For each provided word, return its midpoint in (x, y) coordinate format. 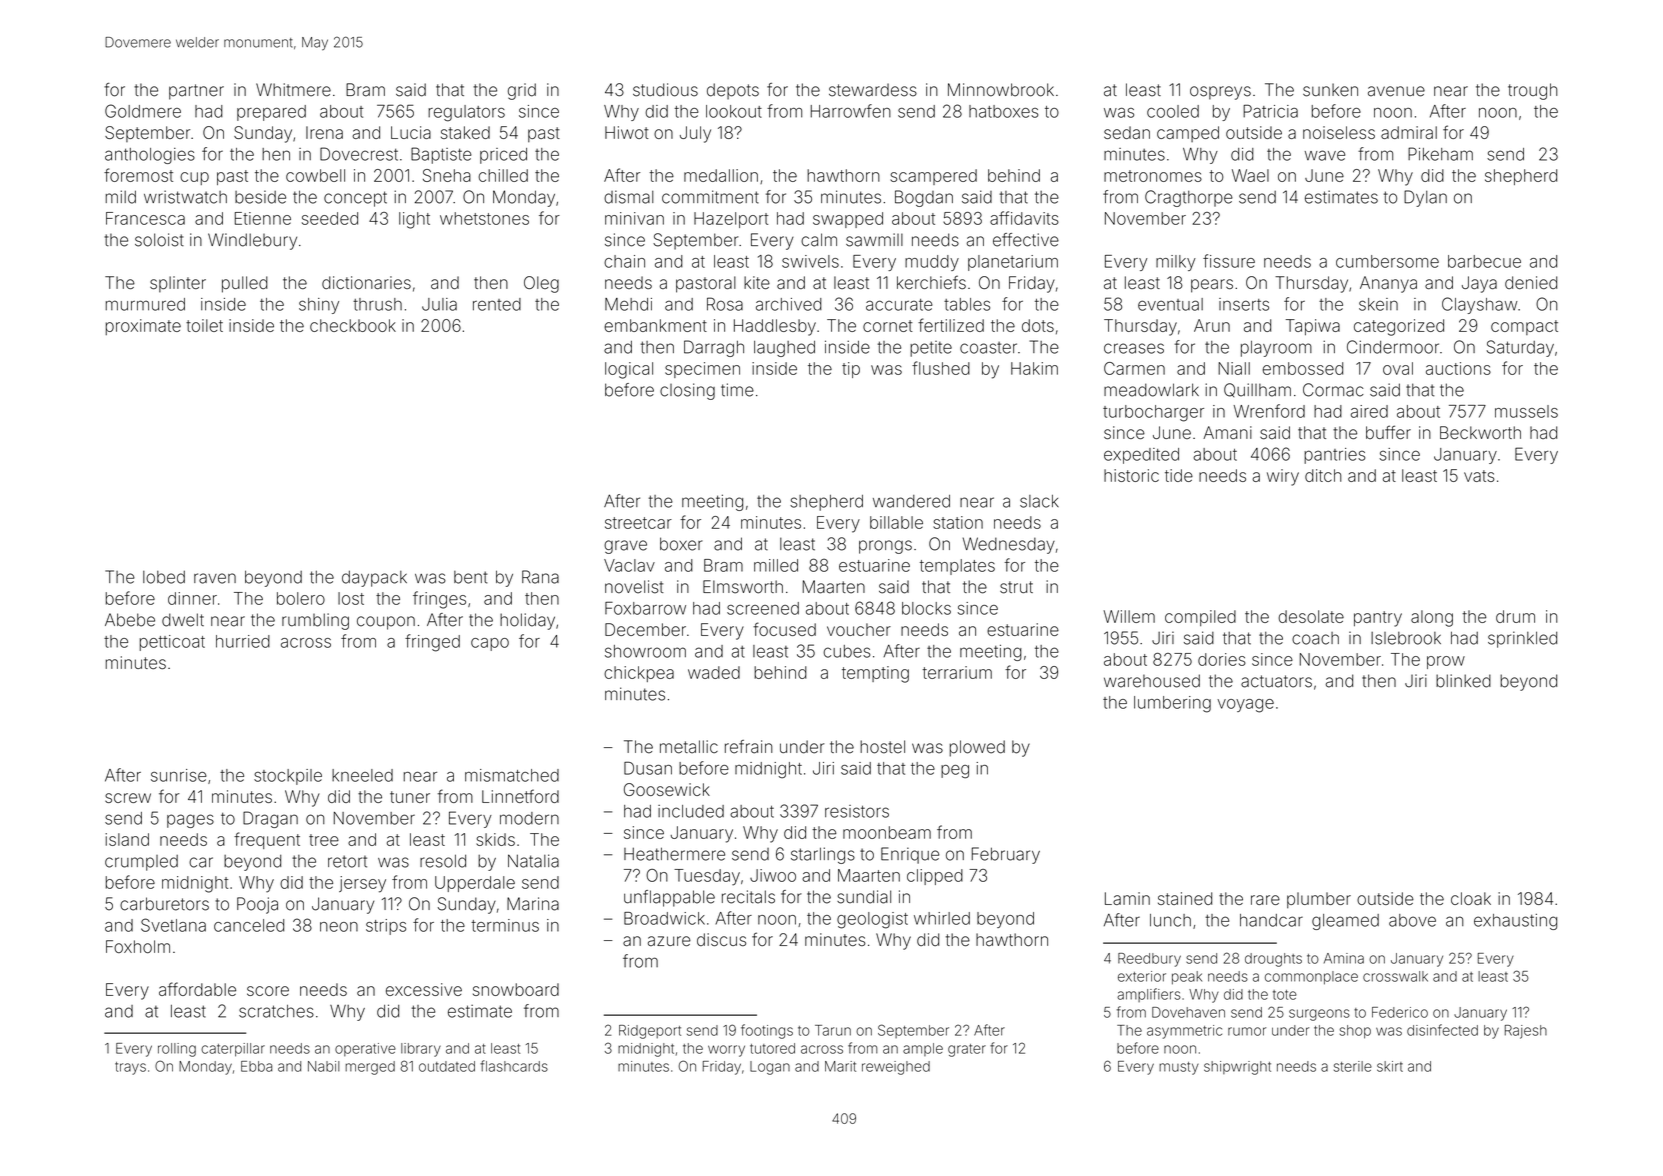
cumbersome (1387, 261)
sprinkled (1522, 639)
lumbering (1172, 704)
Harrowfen (851, 111)
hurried (243, 641)
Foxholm (138, 946)
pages (190, 821)
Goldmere (143, 111)
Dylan (1425, 198)
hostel (882, 747)
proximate (143, 327)
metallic (689, 747)
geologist (872, 920)
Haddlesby (775, 327)
